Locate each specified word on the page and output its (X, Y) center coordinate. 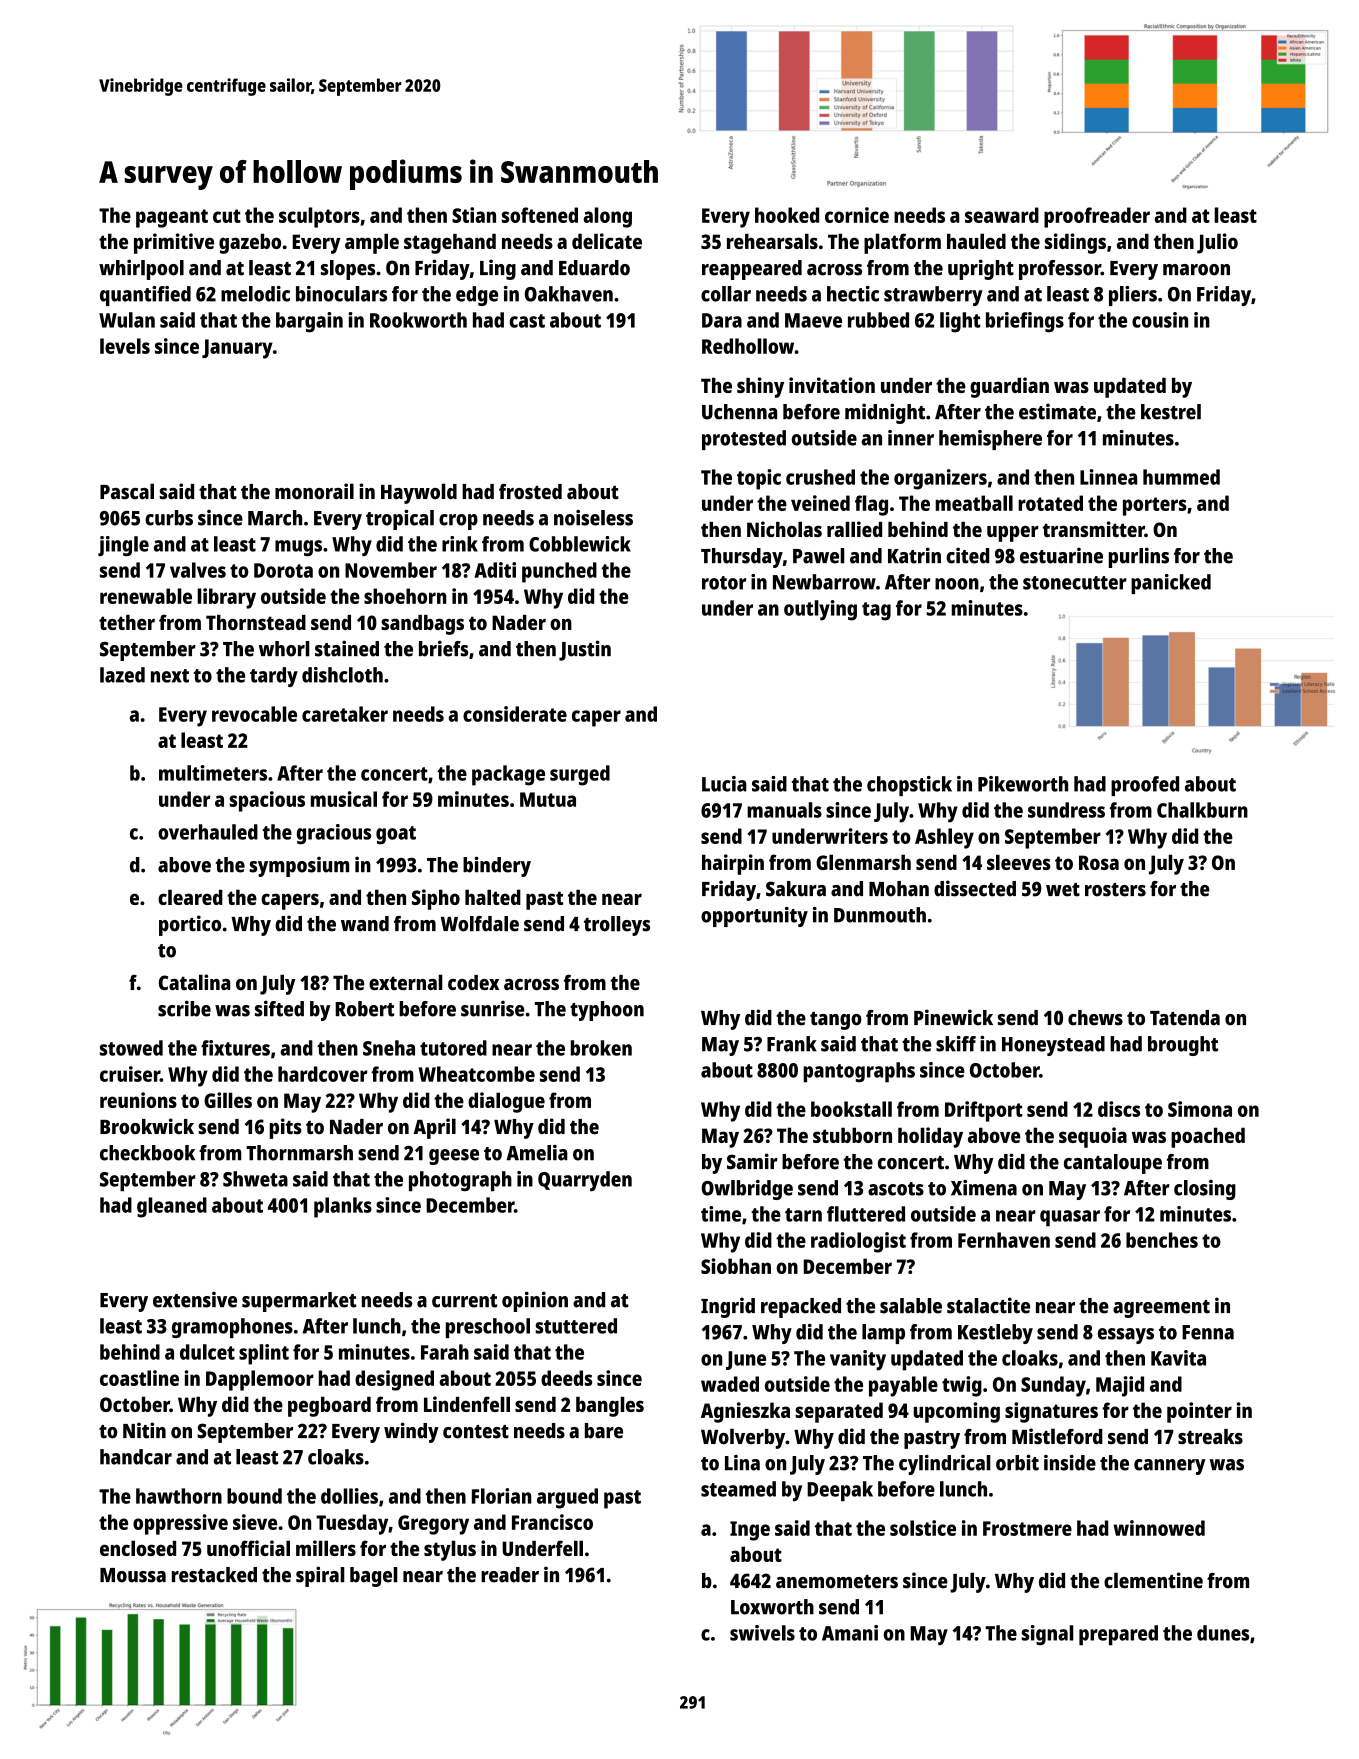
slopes (348, 270)
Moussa (133, 1575)
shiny (760, 387)
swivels (762, 1633)
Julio (1217, 243)
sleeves (1019, 862)
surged (580, 775)
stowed (131, 1048)
